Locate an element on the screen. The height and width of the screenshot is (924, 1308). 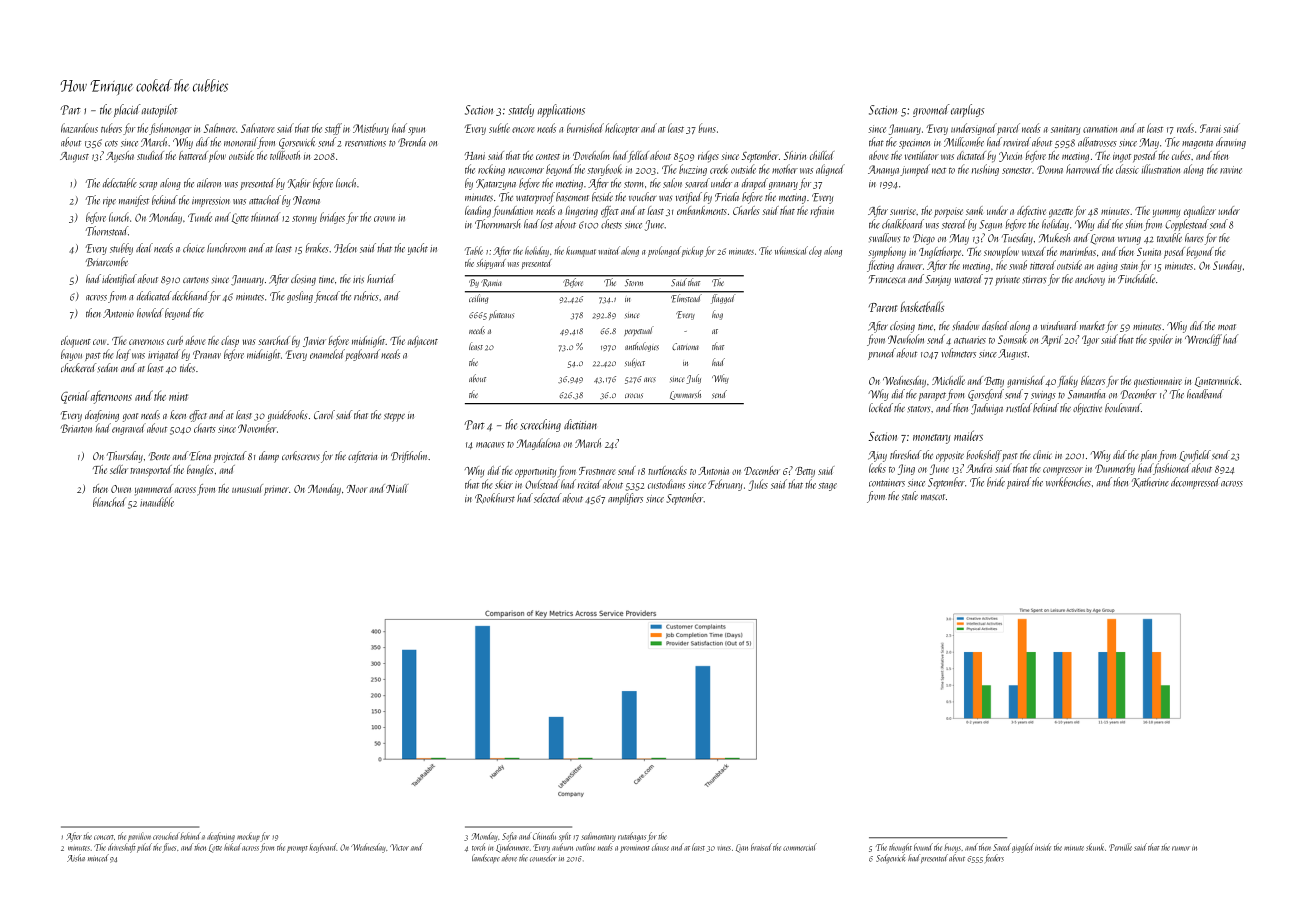
applications is located at coordinates (561, 110).
